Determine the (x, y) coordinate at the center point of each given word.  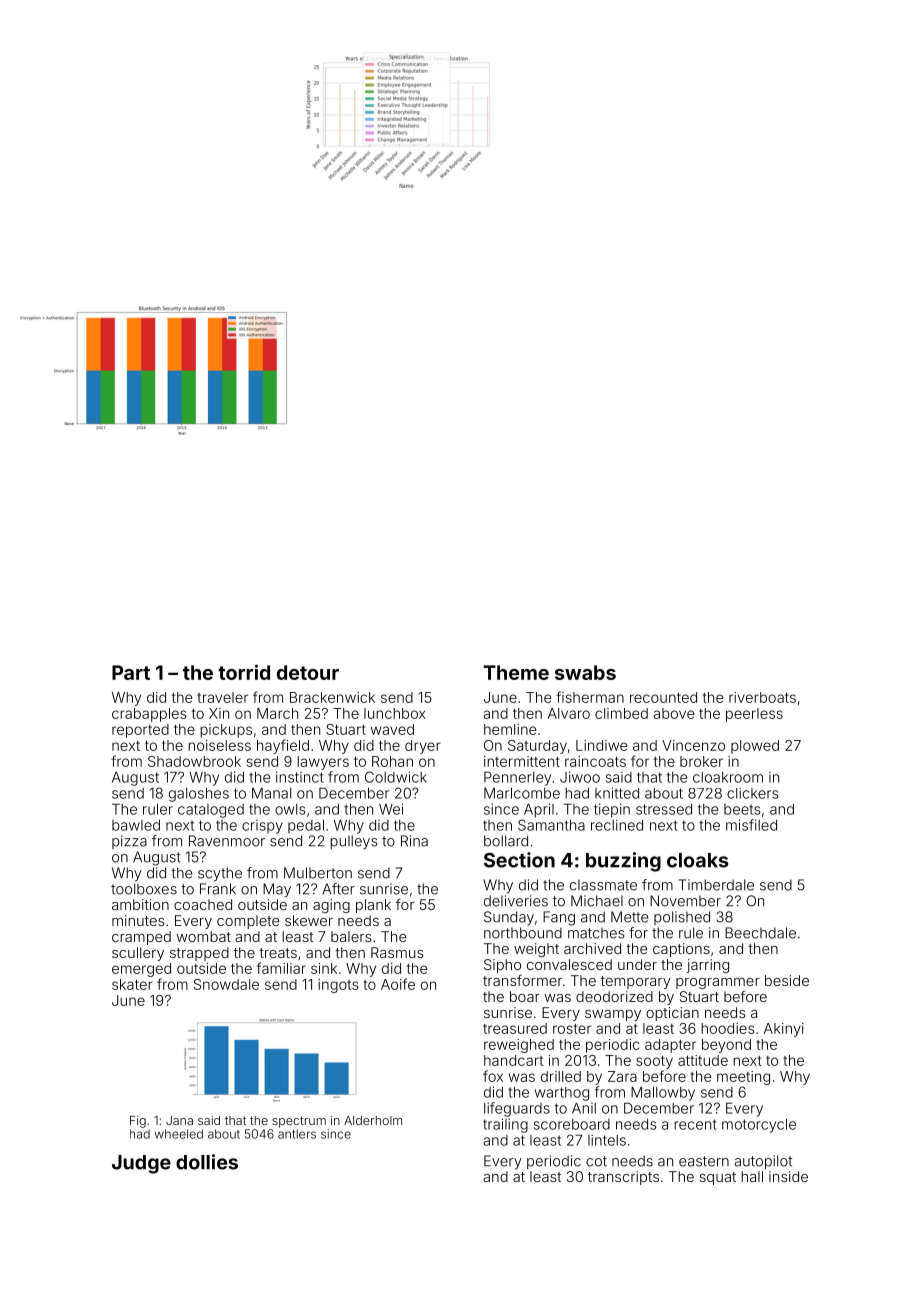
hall (752, 1176)
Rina (414, 841)
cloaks (697, 860)
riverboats (762, 697)
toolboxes (144, 889)
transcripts (623, 1178)
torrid (244, 672)
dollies (207, 1162)
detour (308, 672)
